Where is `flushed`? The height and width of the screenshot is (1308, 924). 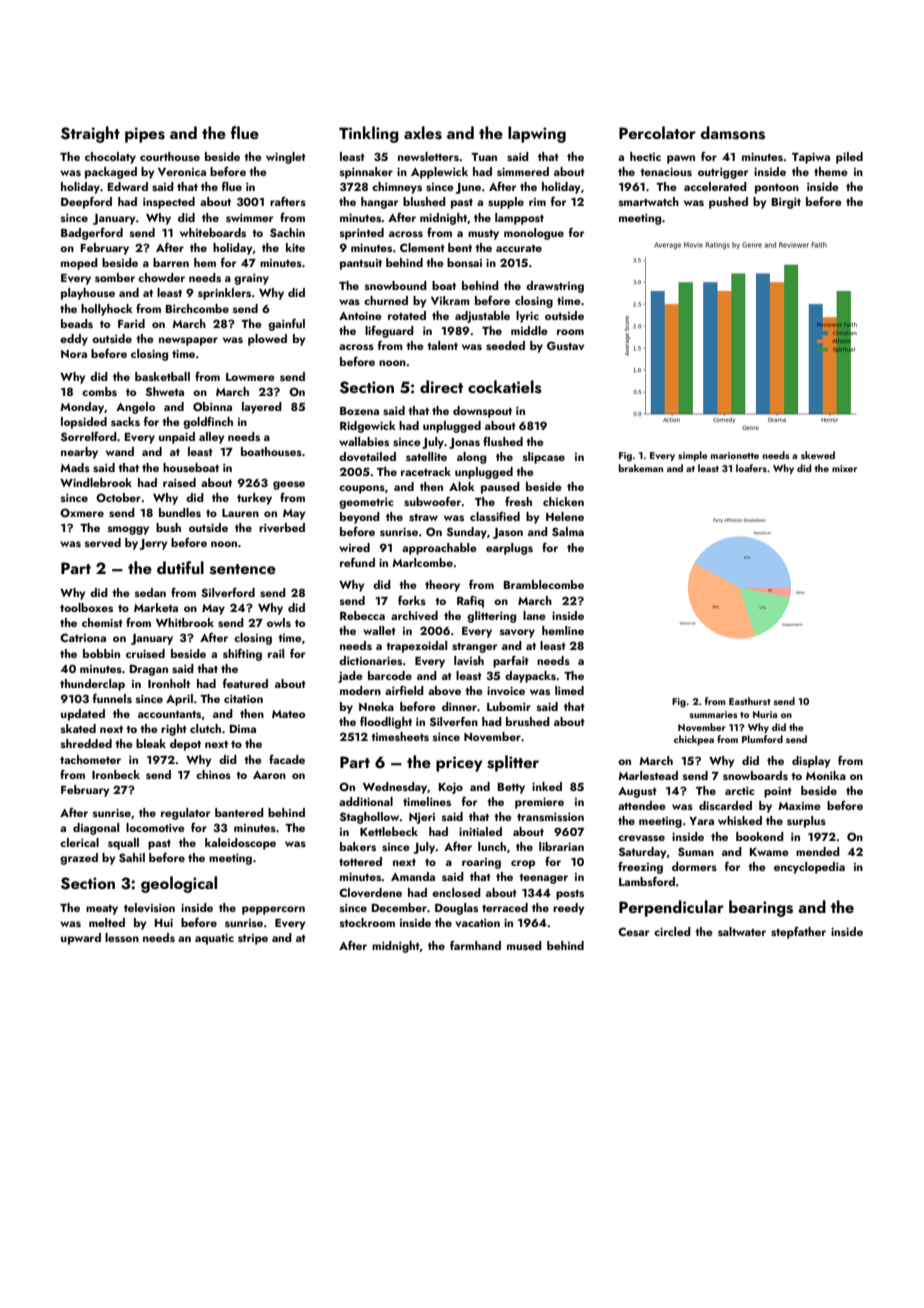
flushed is located at coordinates (503, 441).
